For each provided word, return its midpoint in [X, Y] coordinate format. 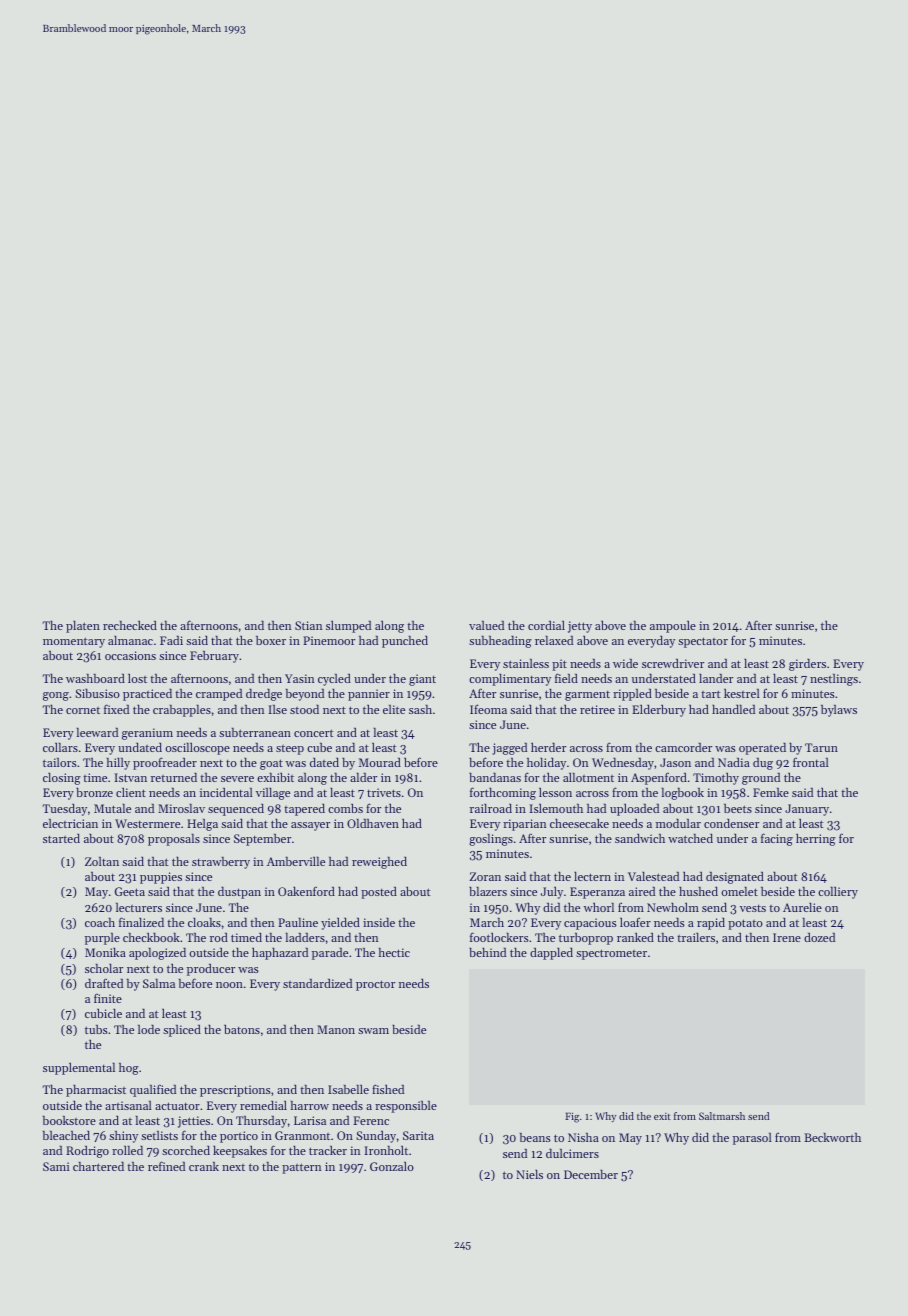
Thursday [261, 1122]
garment [587, 695]
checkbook [151, 937]
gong [56, 696]
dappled [551, 953]
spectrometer [611, 954]
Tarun [821, 747]
